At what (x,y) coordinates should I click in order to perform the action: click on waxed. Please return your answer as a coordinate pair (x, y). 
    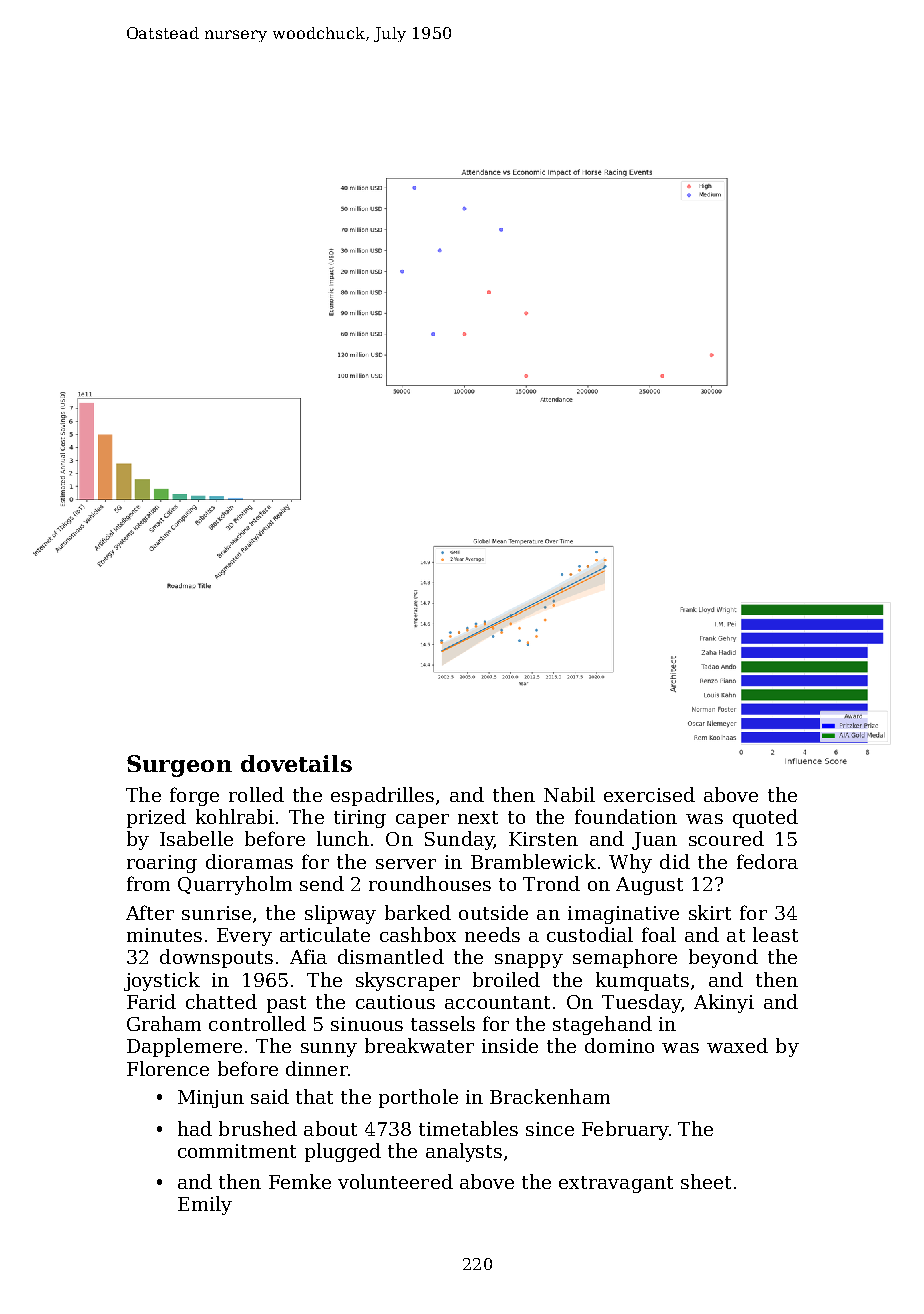
    Looking at the image, I should click on (737, 1045).
